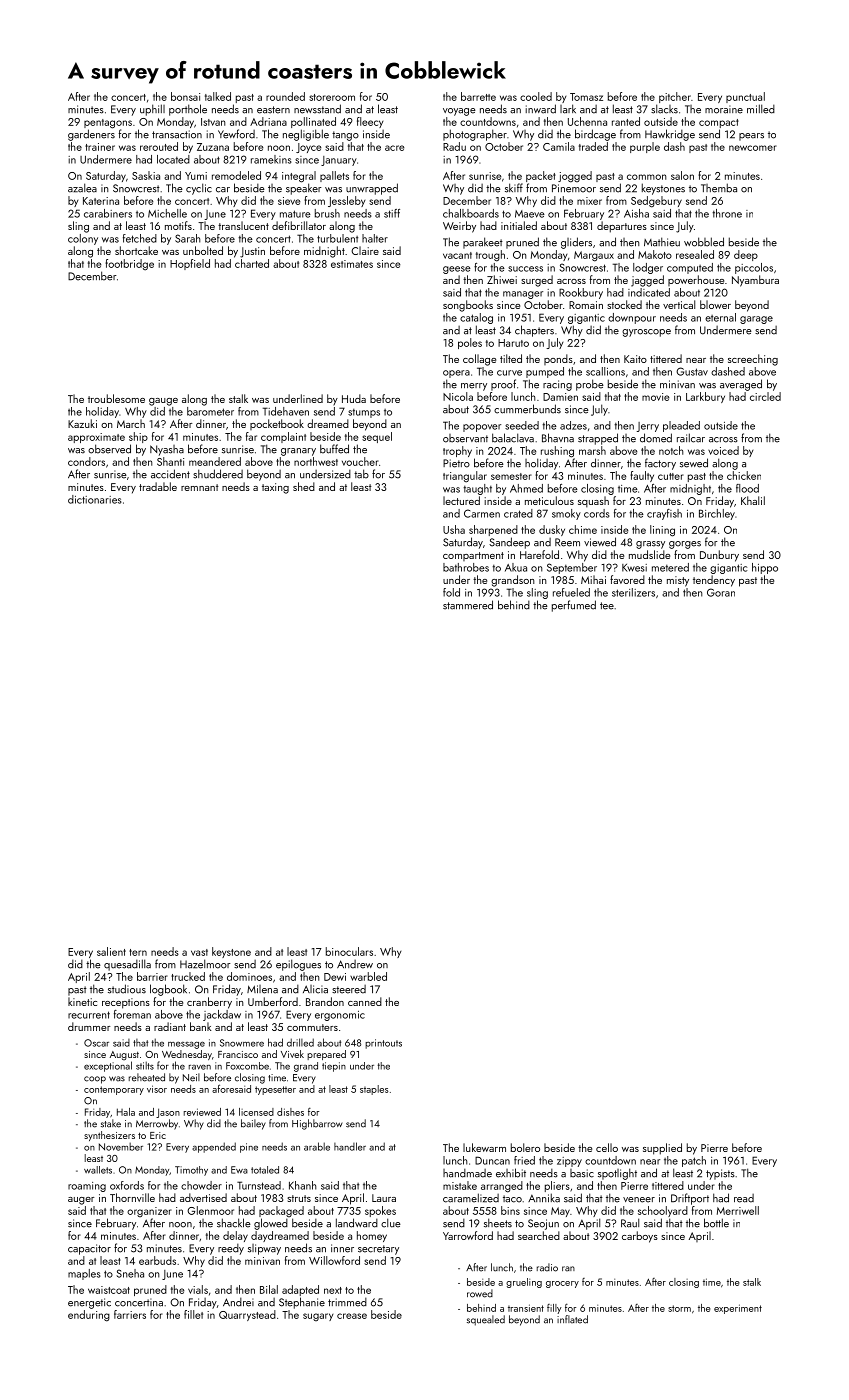  I want to click on supplied, so click(662, 1149).
